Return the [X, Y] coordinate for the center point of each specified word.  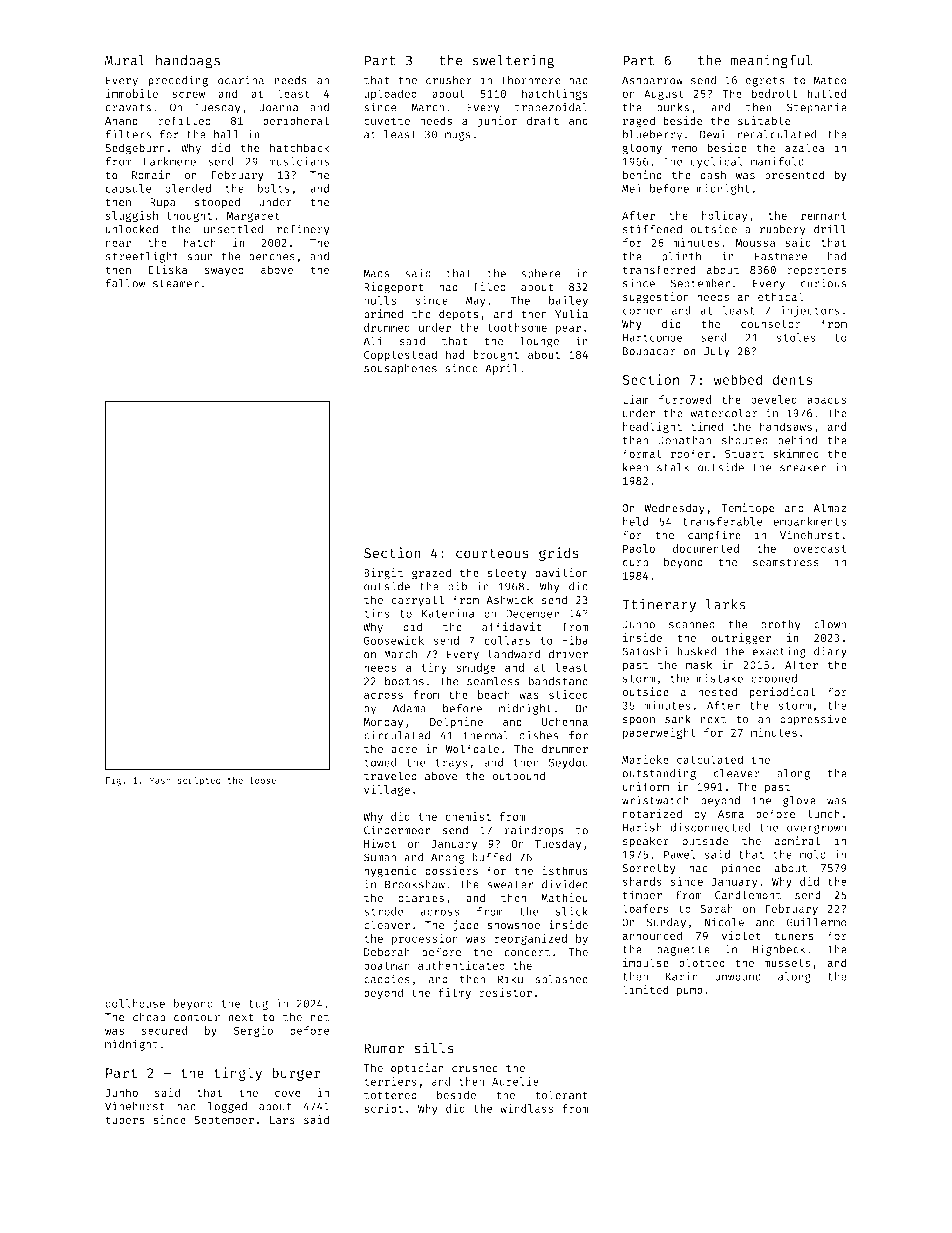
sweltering [513, 62]
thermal [486, 735]
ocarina [241, 80]
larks [726, 604]
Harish [642, 827]
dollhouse [135, 1003]
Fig [113, 781]
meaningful [771, 61]
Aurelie [515, 1081]
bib [457, 586]
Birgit [383, 574]
